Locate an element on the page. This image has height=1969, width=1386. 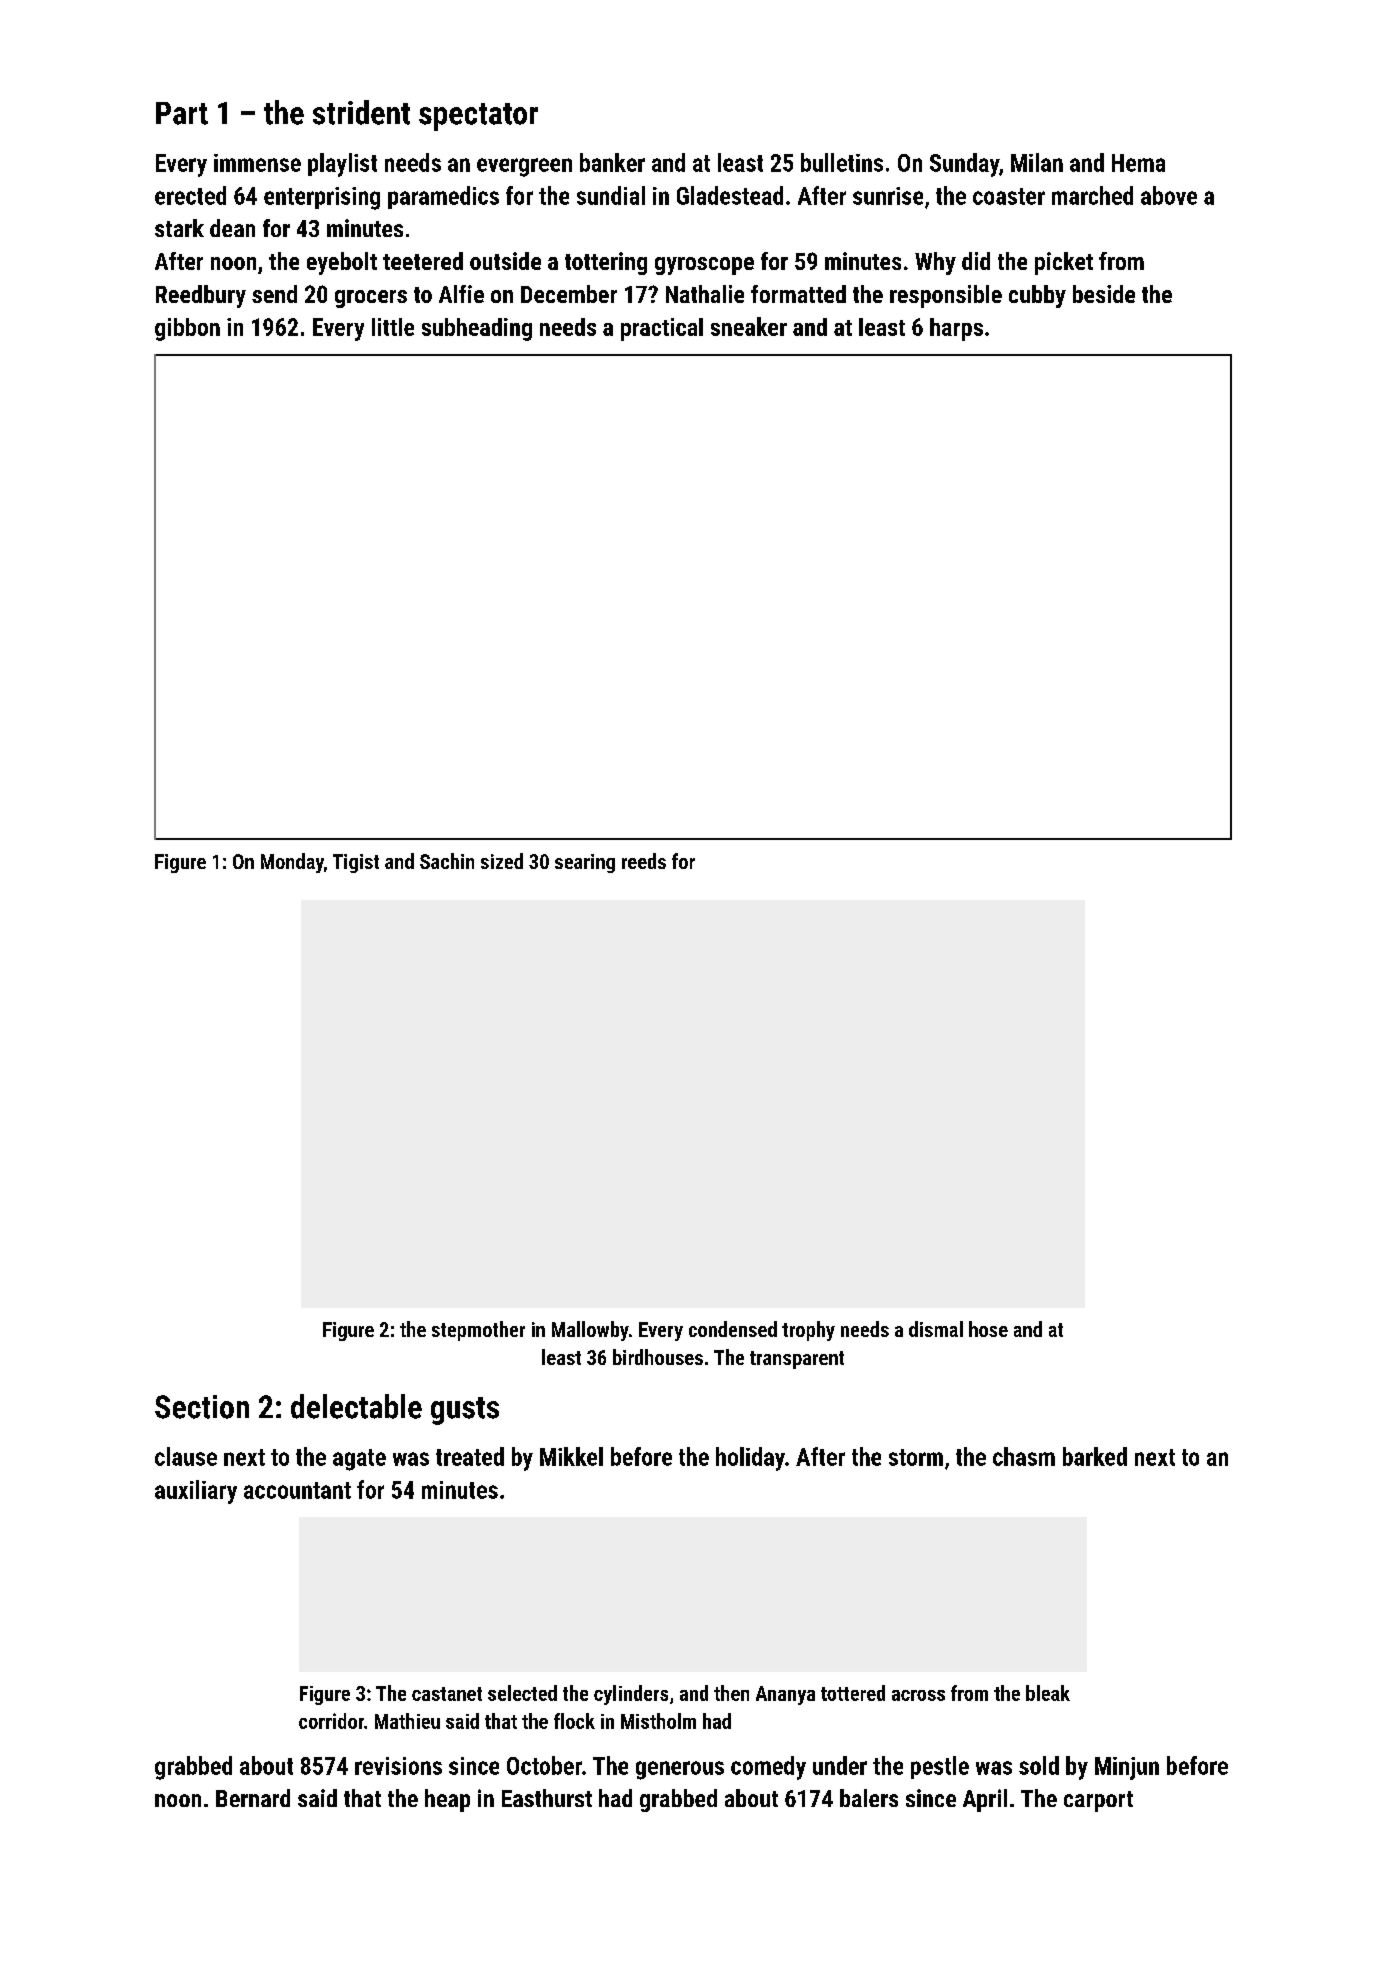
flock is located at coordinates (574, 1721).
